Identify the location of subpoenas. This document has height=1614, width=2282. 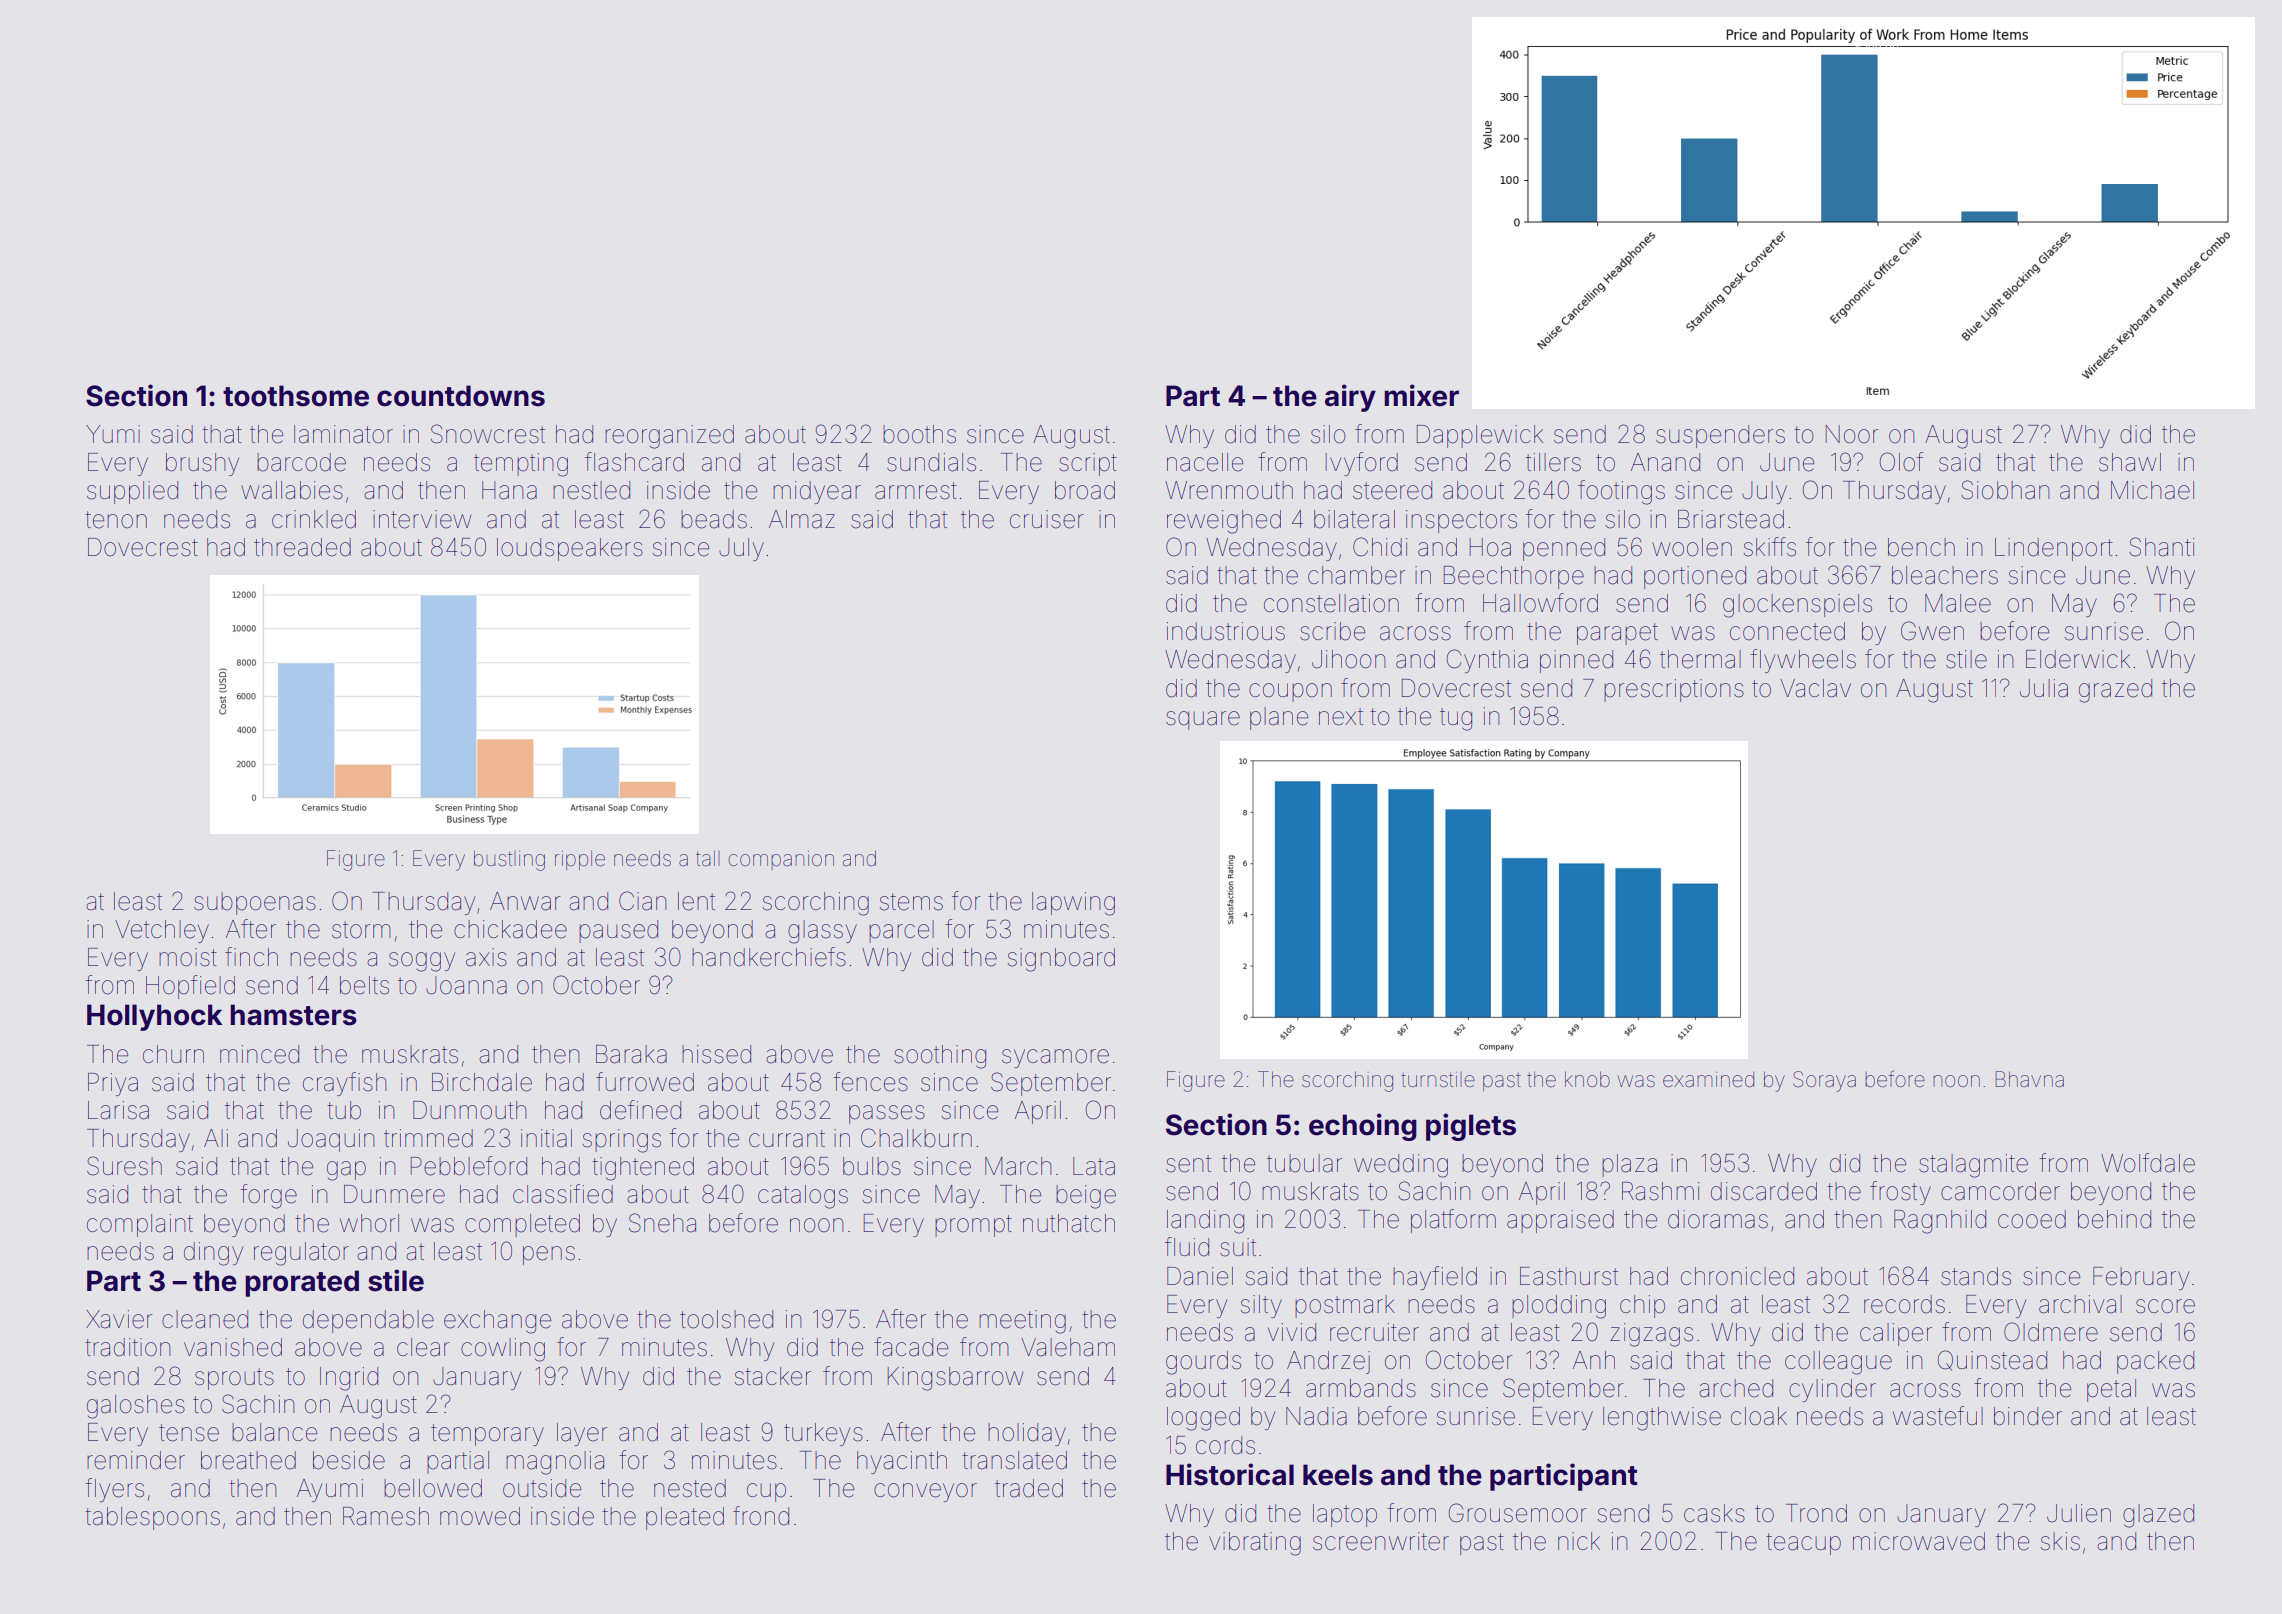
(255, 903).
